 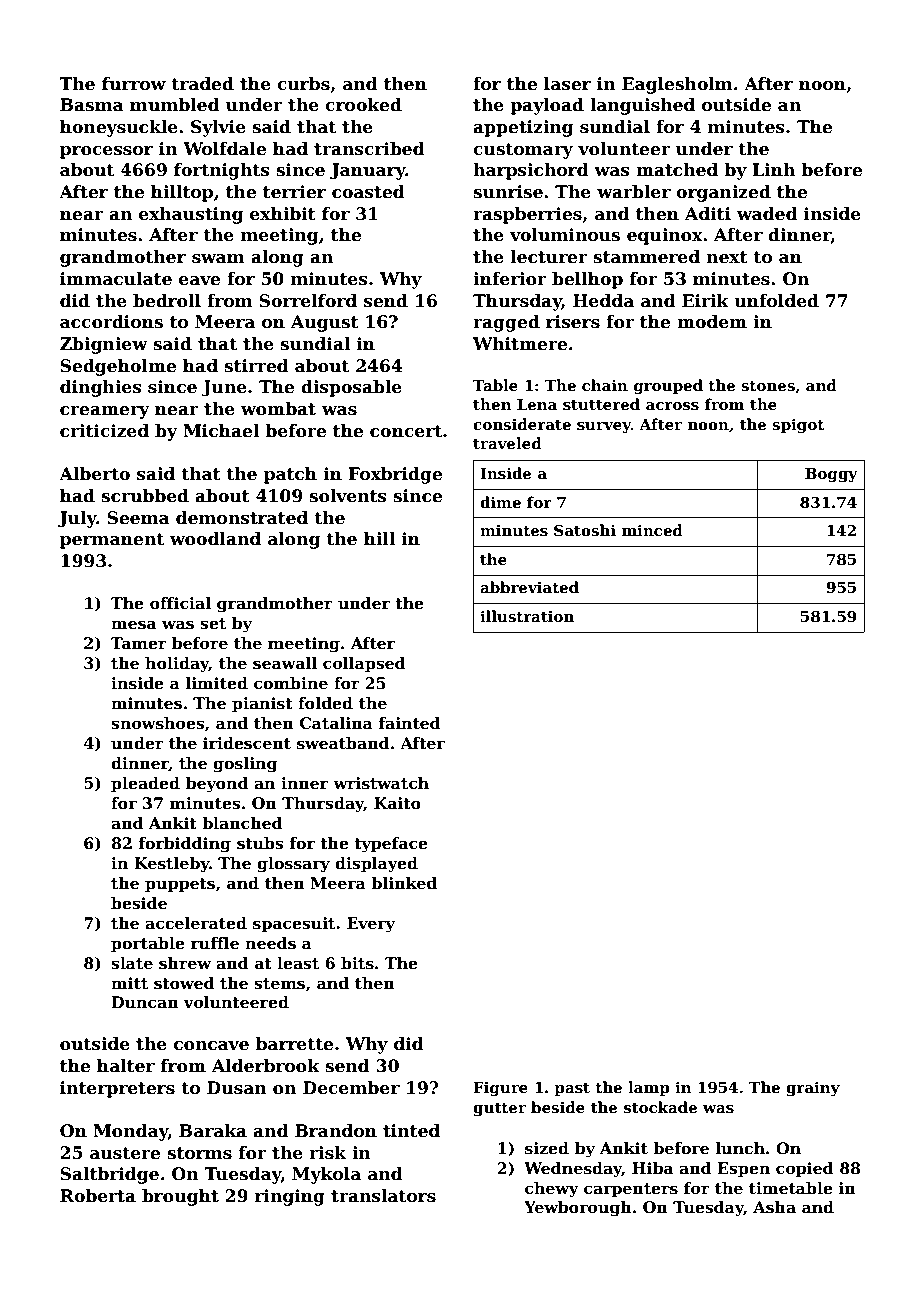 I want to click on traveled, so click(x=507, y=443).
